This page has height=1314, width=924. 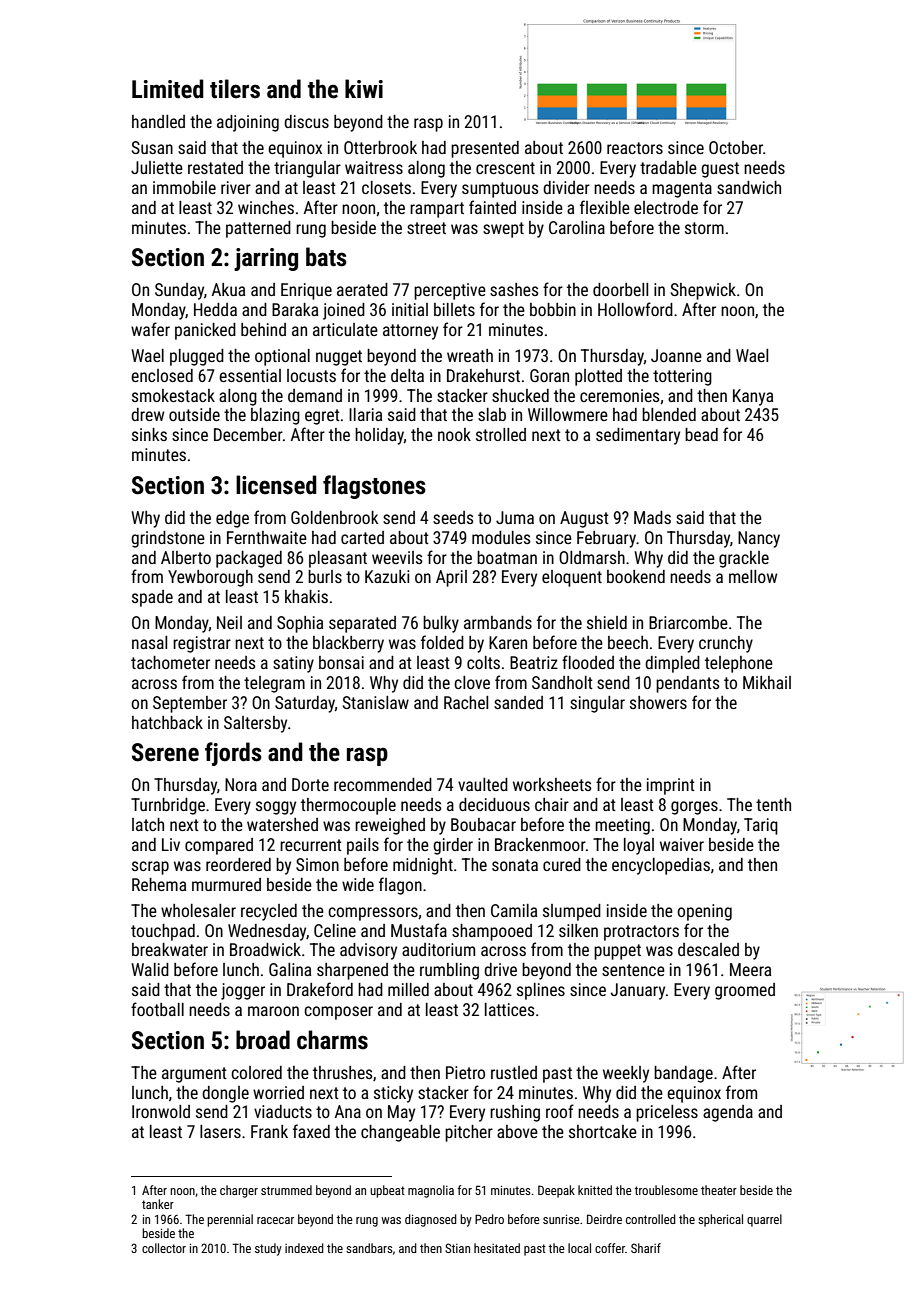 I want to click on winches, so click(x=266, y=207).
